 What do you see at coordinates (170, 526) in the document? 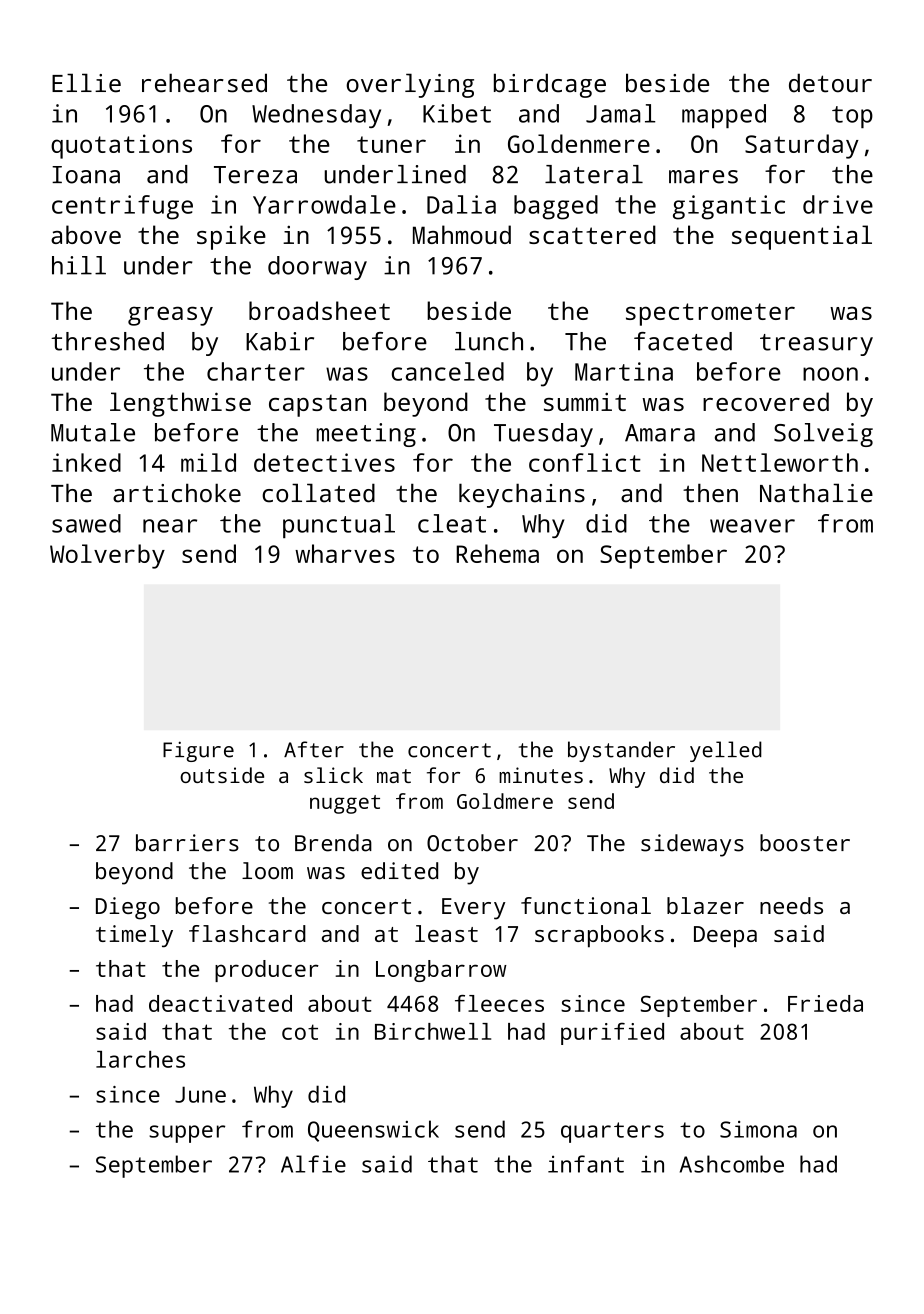
I see `near` at bounding box center [170, 526].
